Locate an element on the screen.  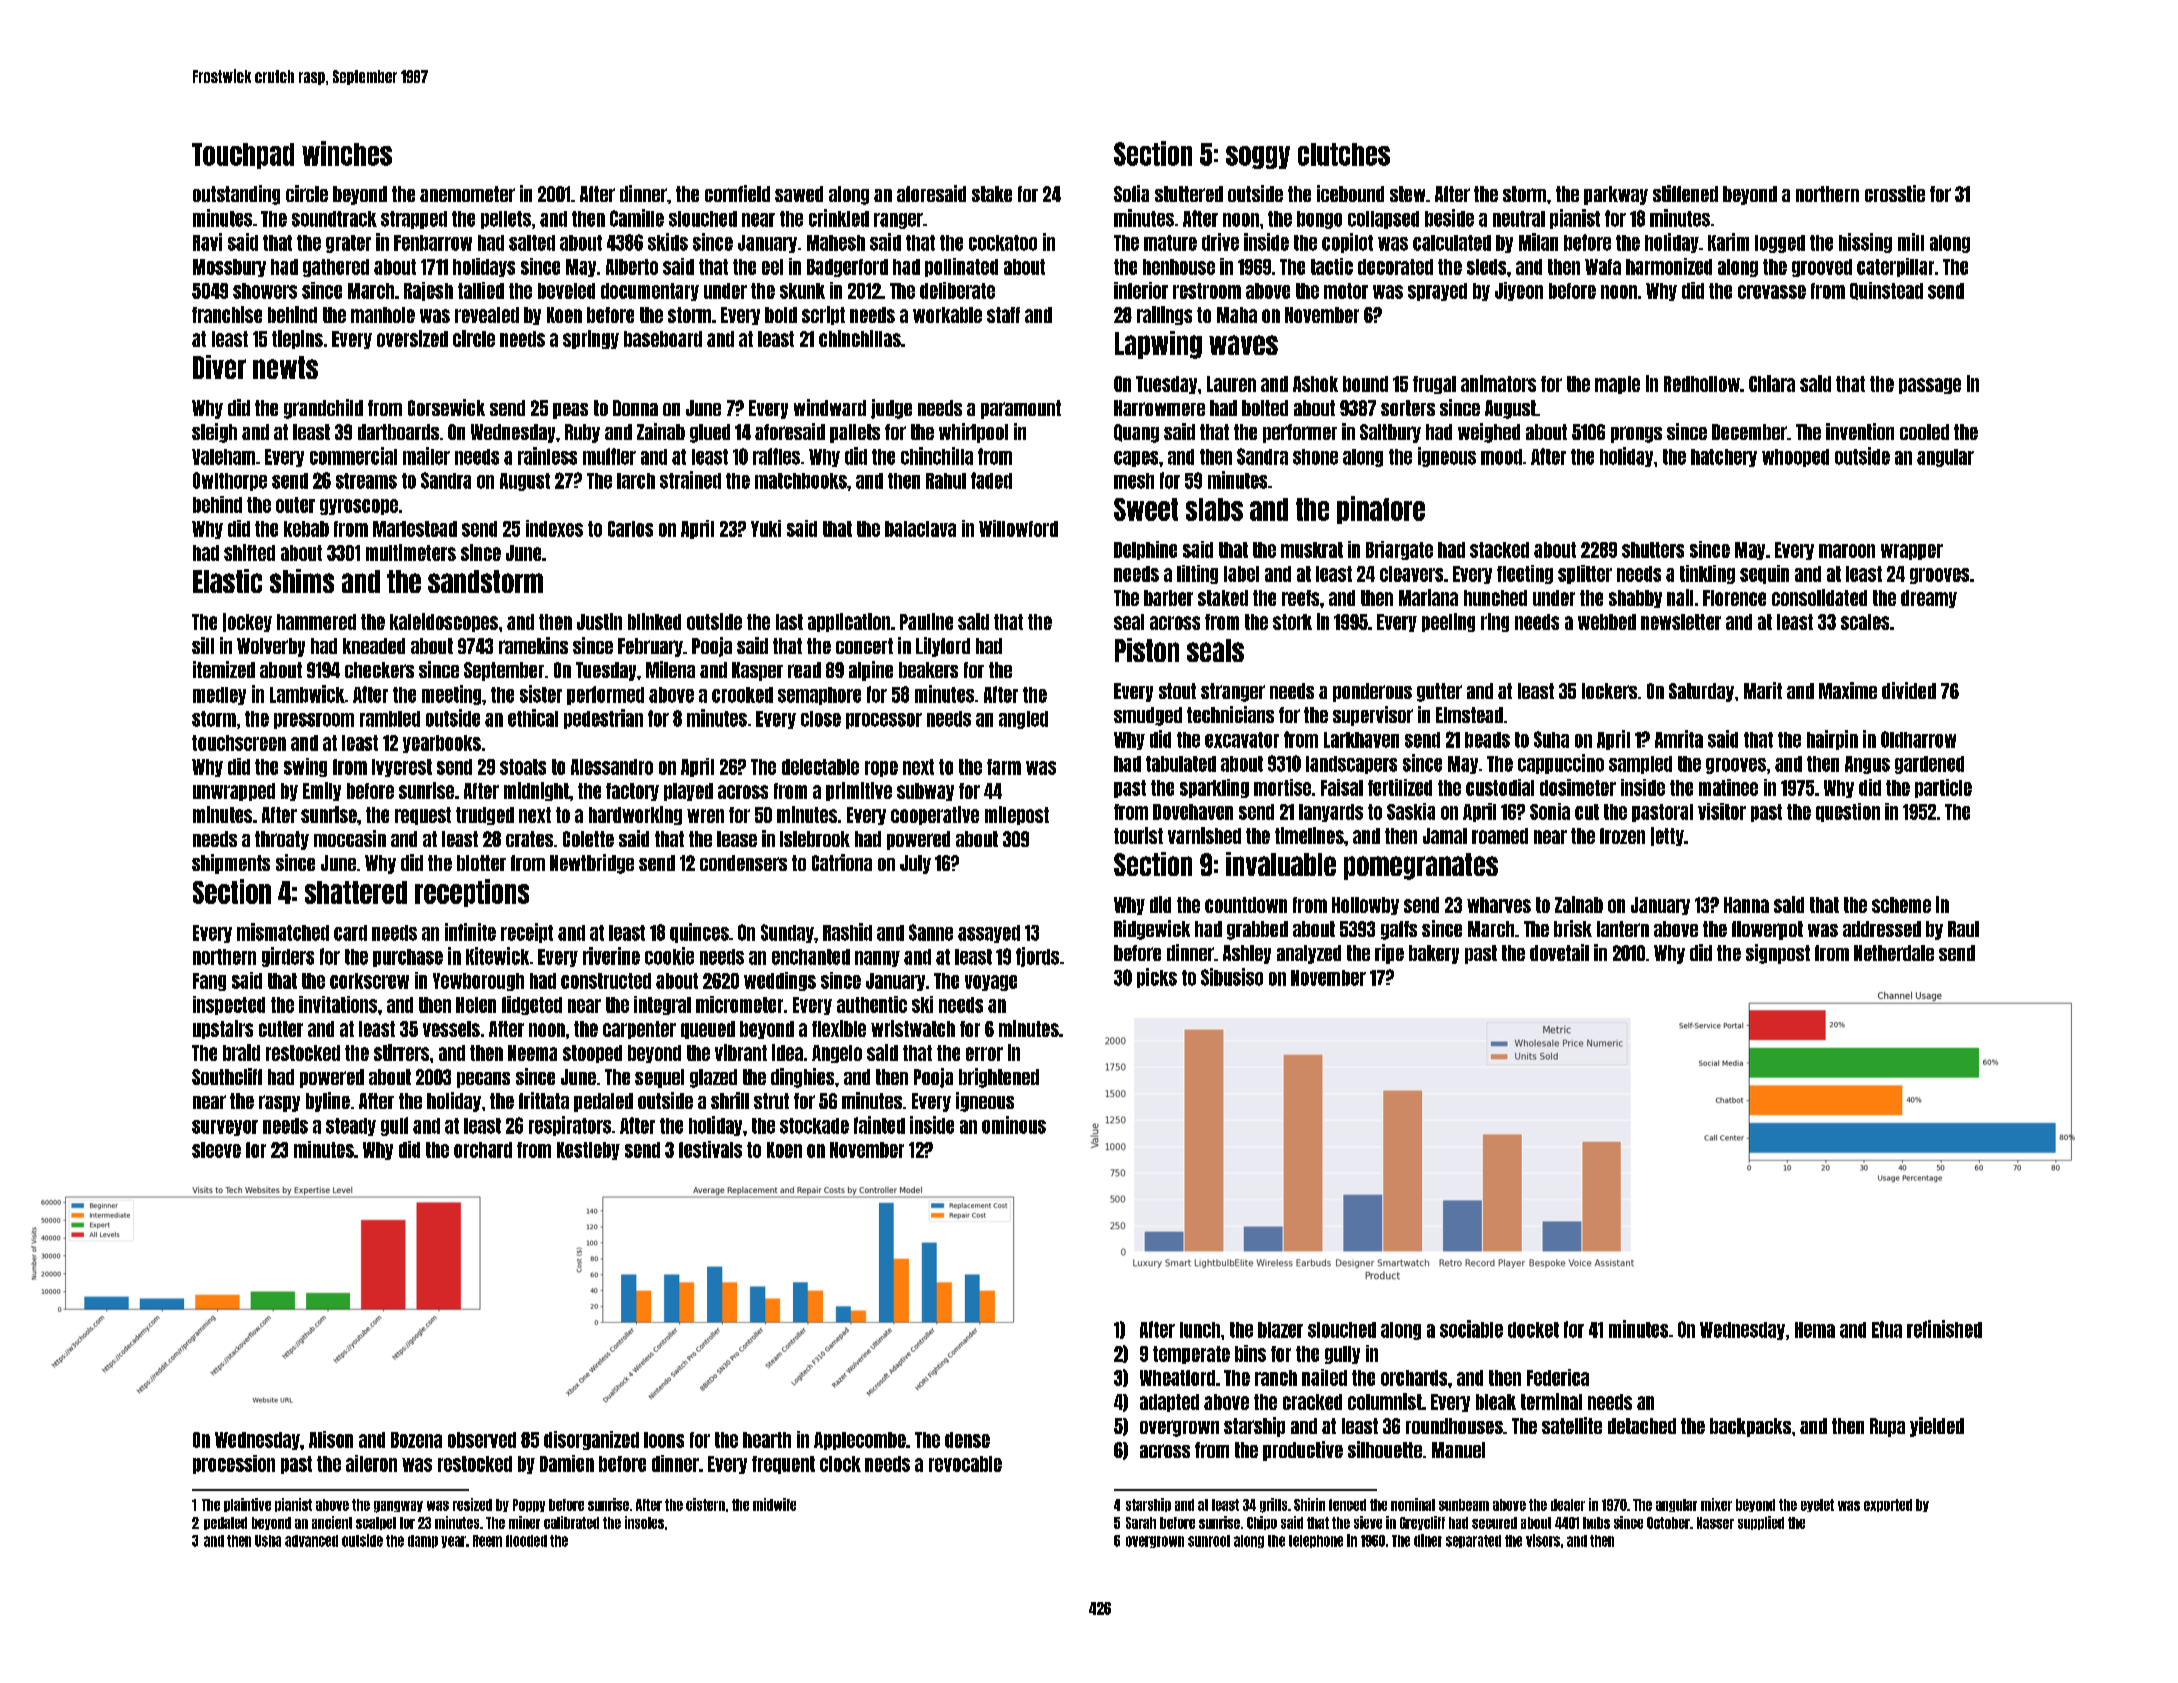
exported is located at coordinates (1888, 1505).
